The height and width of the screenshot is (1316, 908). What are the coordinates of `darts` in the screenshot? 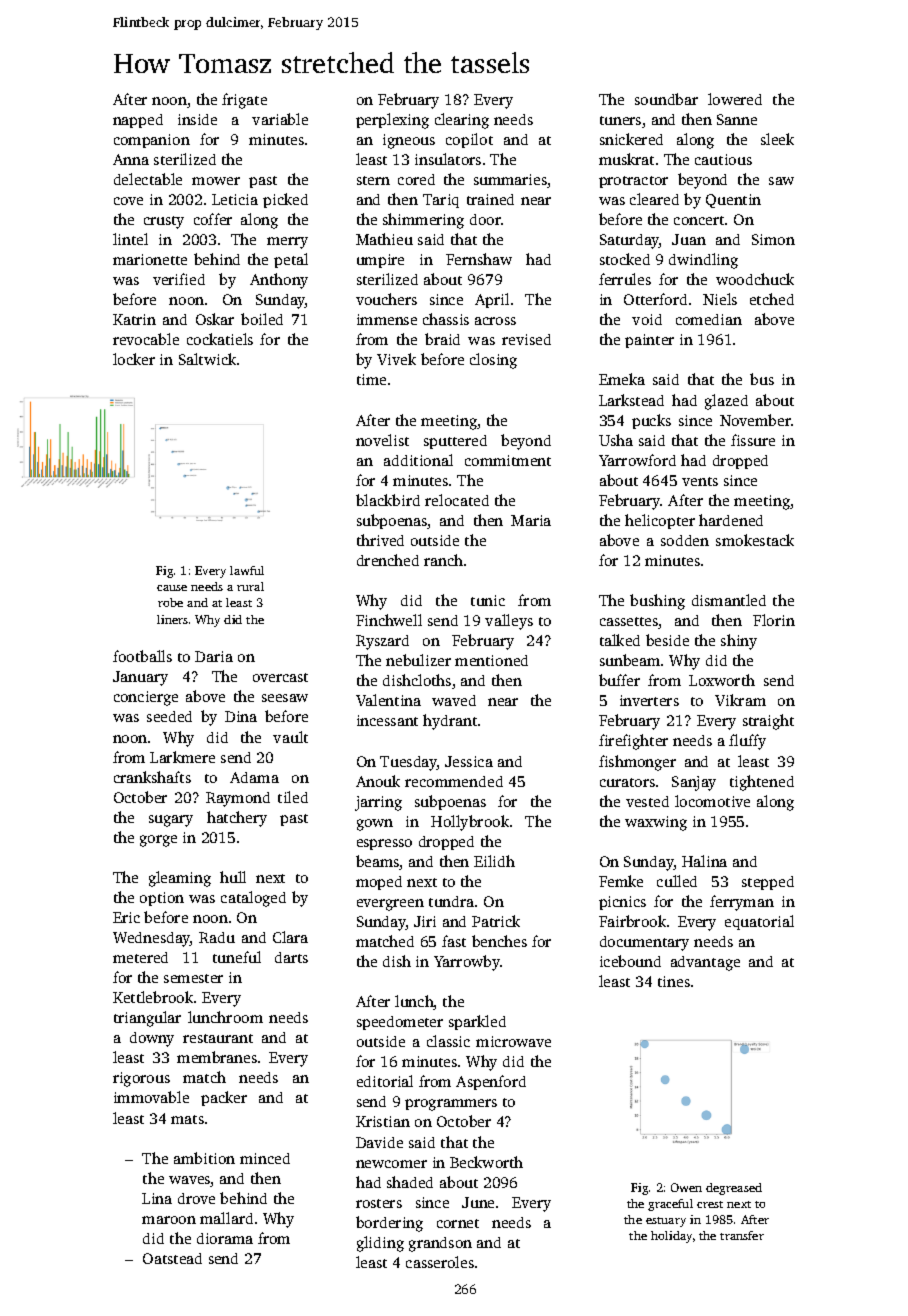 It's located at (291, 957).
